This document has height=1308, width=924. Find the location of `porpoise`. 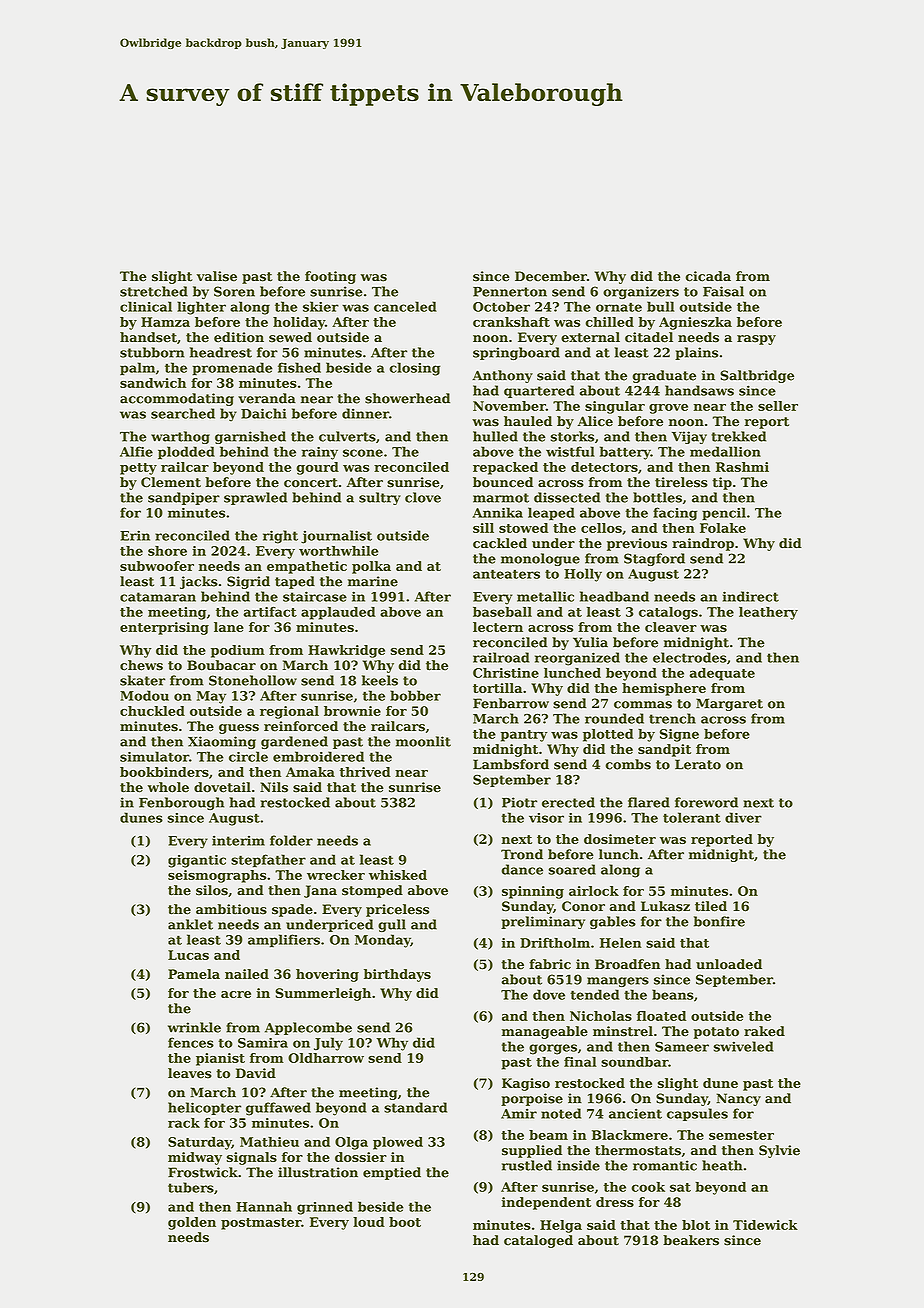

porpoise is located at coordinates (532, 1099).
